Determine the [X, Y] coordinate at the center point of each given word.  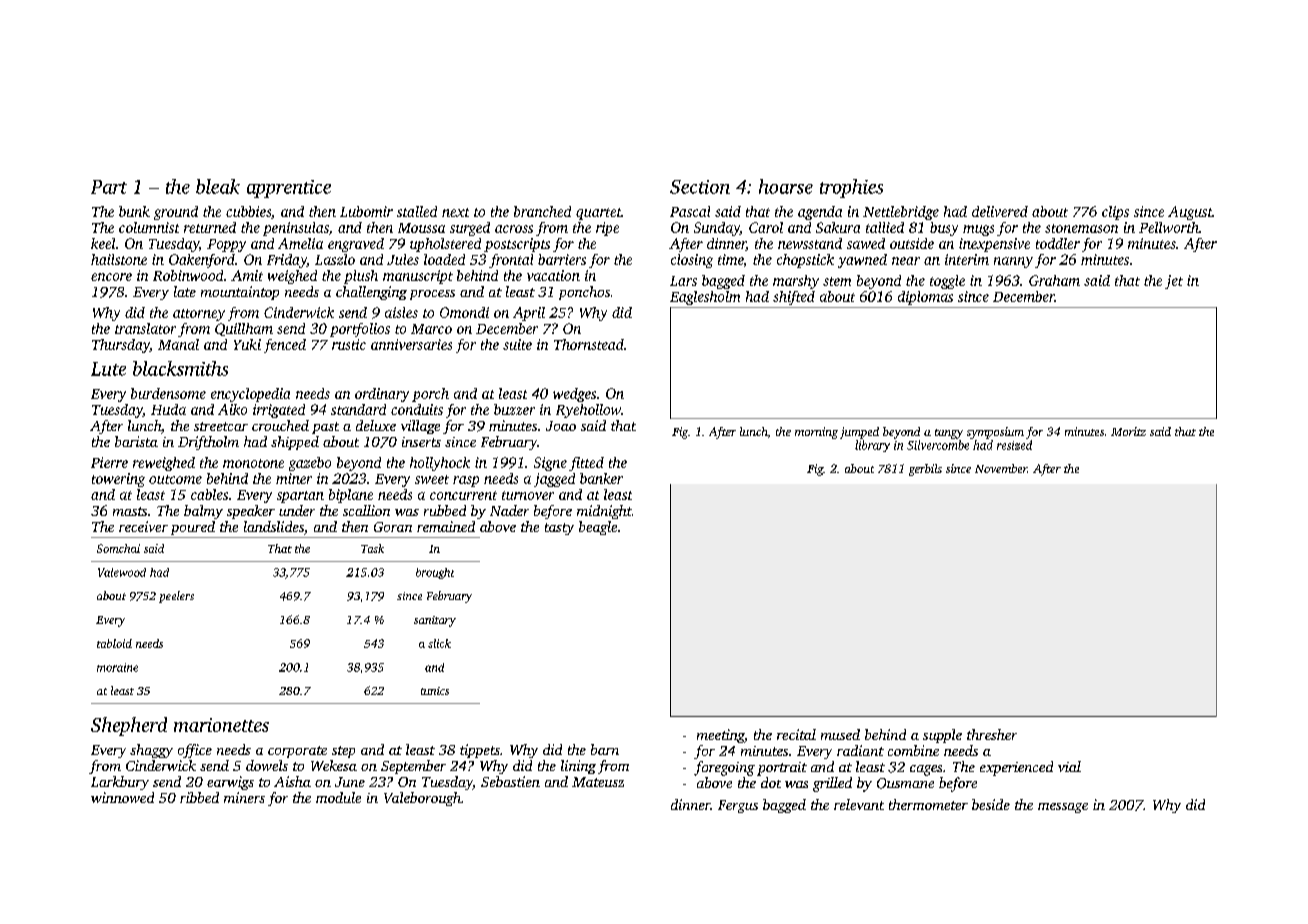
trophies [851, 188]
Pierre [109, 462]
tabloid [114, 643]
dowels [267, 765]
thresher [992, 734]
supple [942, 736]
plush [361, 277]
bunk [134, 211]
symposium [995, 433]
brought [435, 573]
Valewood [122, 572]
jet [1174, 282]
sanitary [435, 621]
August [1190, 213]
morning [816, 433]
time [731, 259]
